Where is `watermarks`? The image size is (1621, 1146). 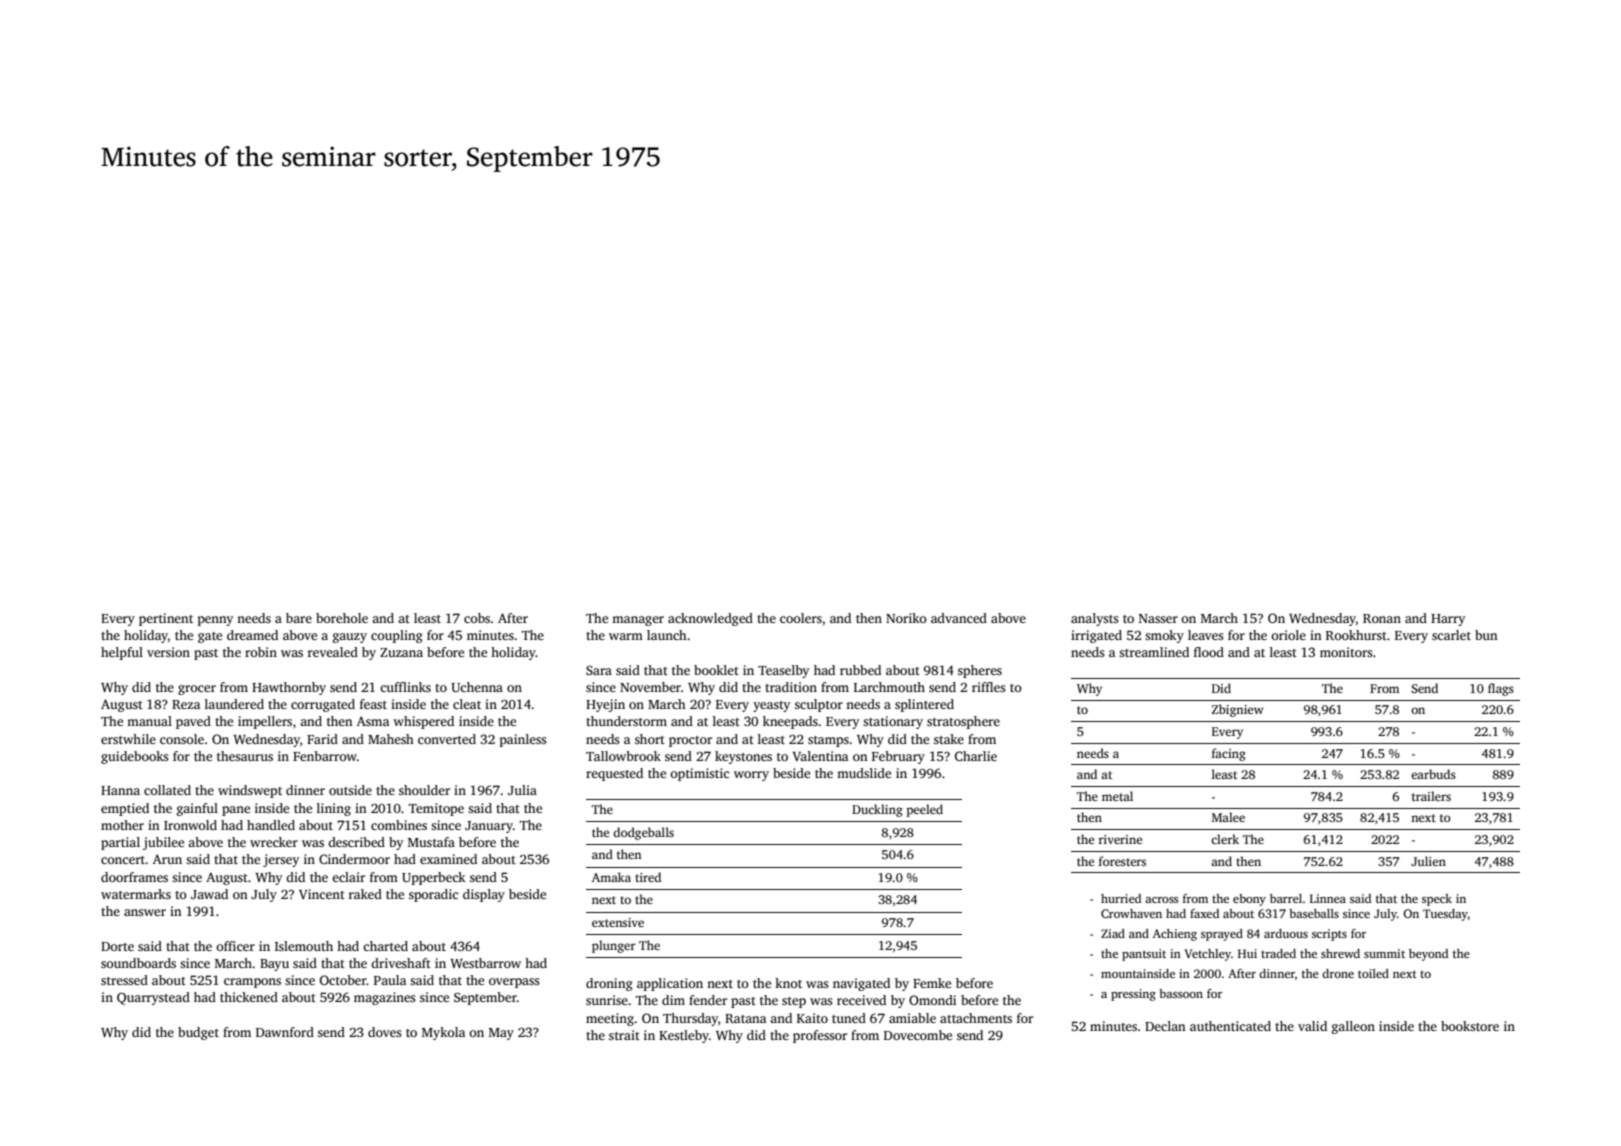 watermarks is located at coordinates (136, 894).
